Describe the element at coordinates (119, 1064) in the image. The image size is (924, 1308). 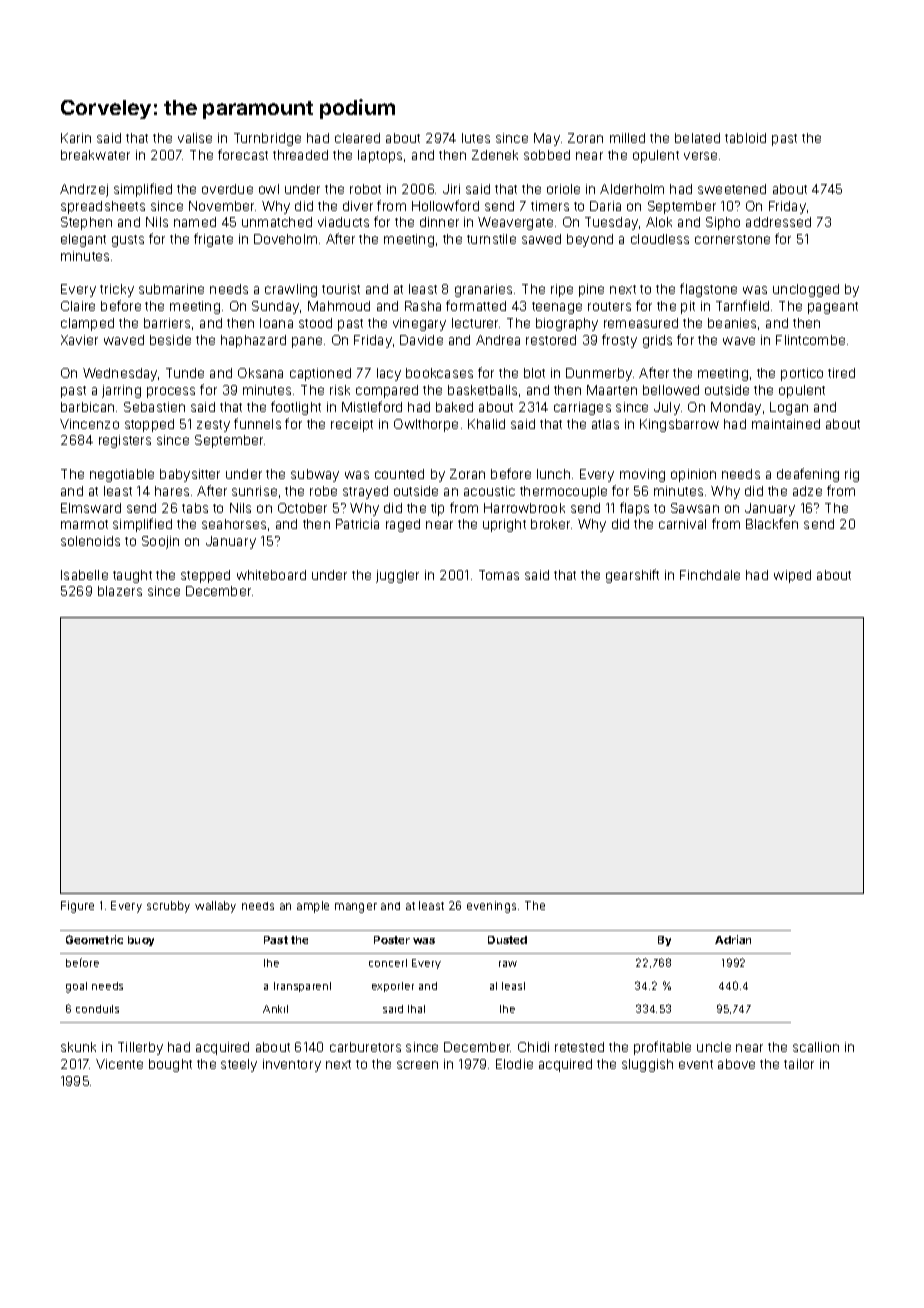
I see `Vicente` at that location.
